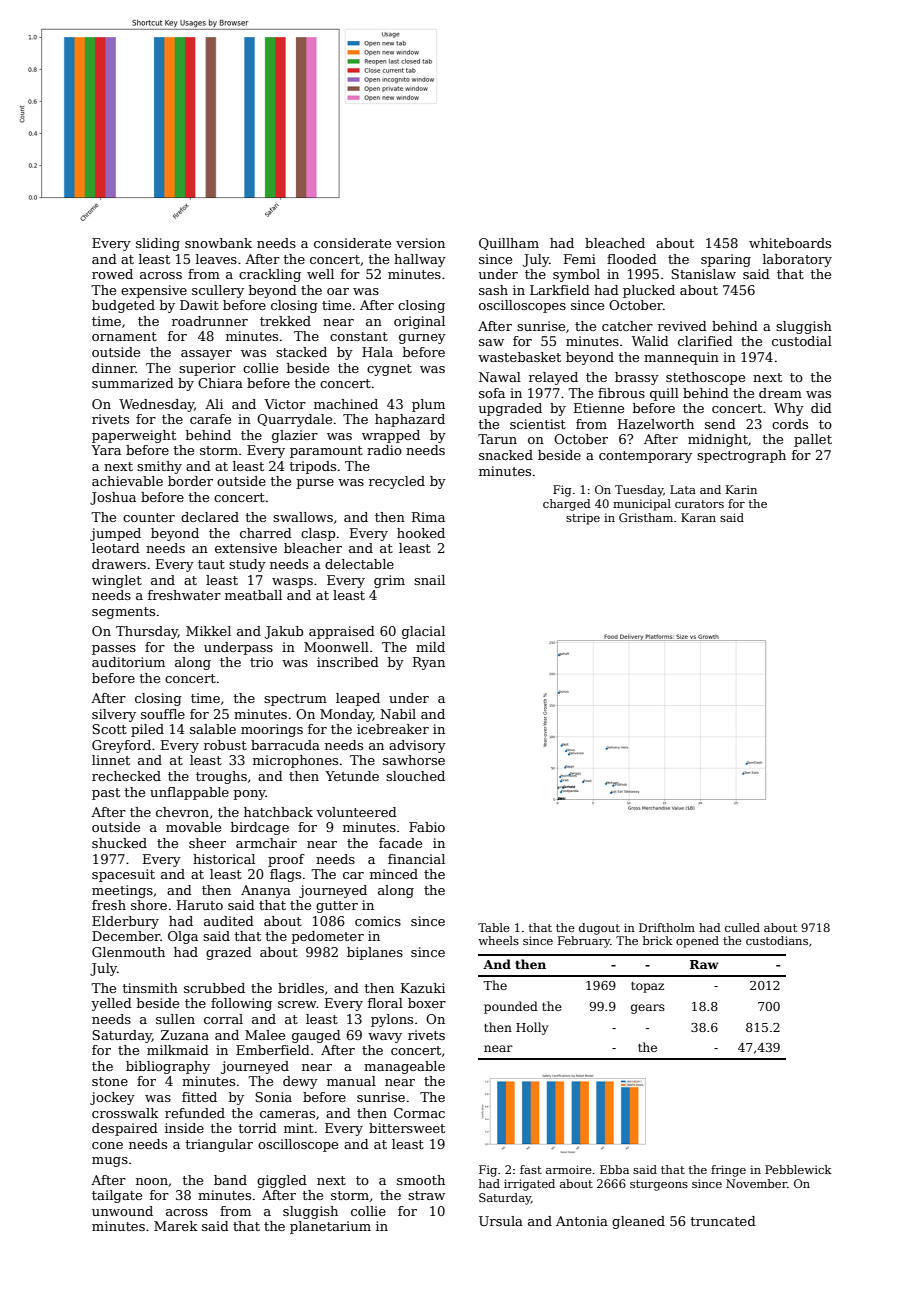  Describe the element at coordinates (705, 341) in the screenshot. I see `clarified` at that location.
